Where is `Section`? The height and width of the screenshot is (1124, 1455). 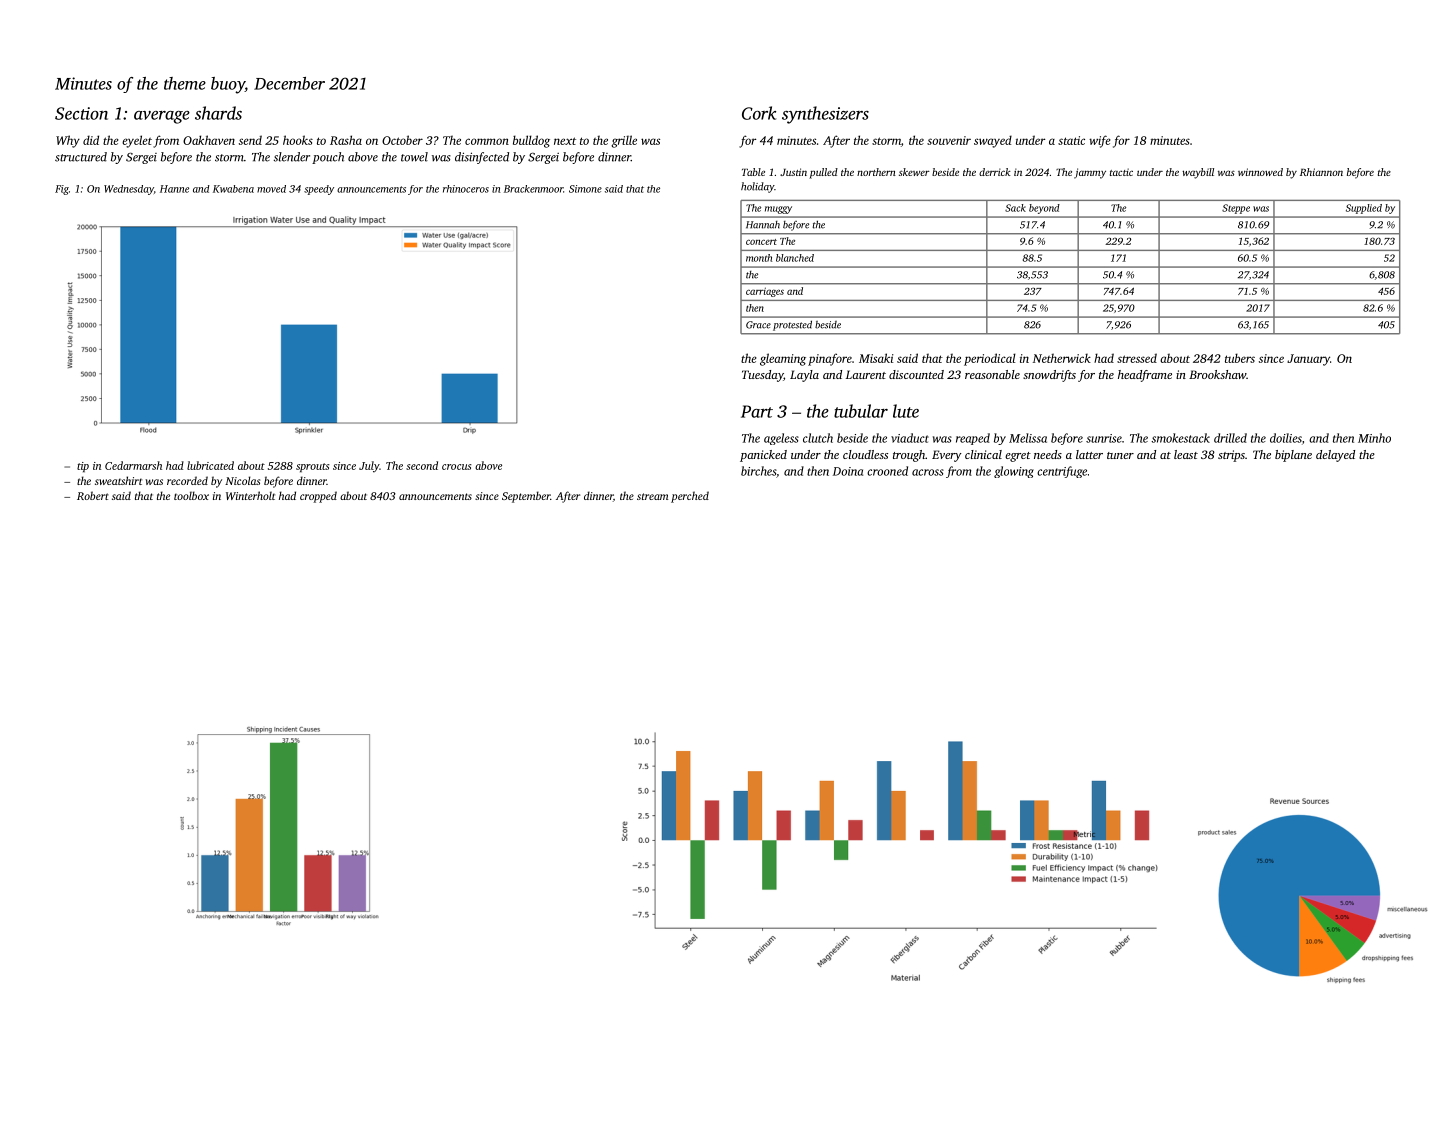
Section is located at coordinates (81, 113).
